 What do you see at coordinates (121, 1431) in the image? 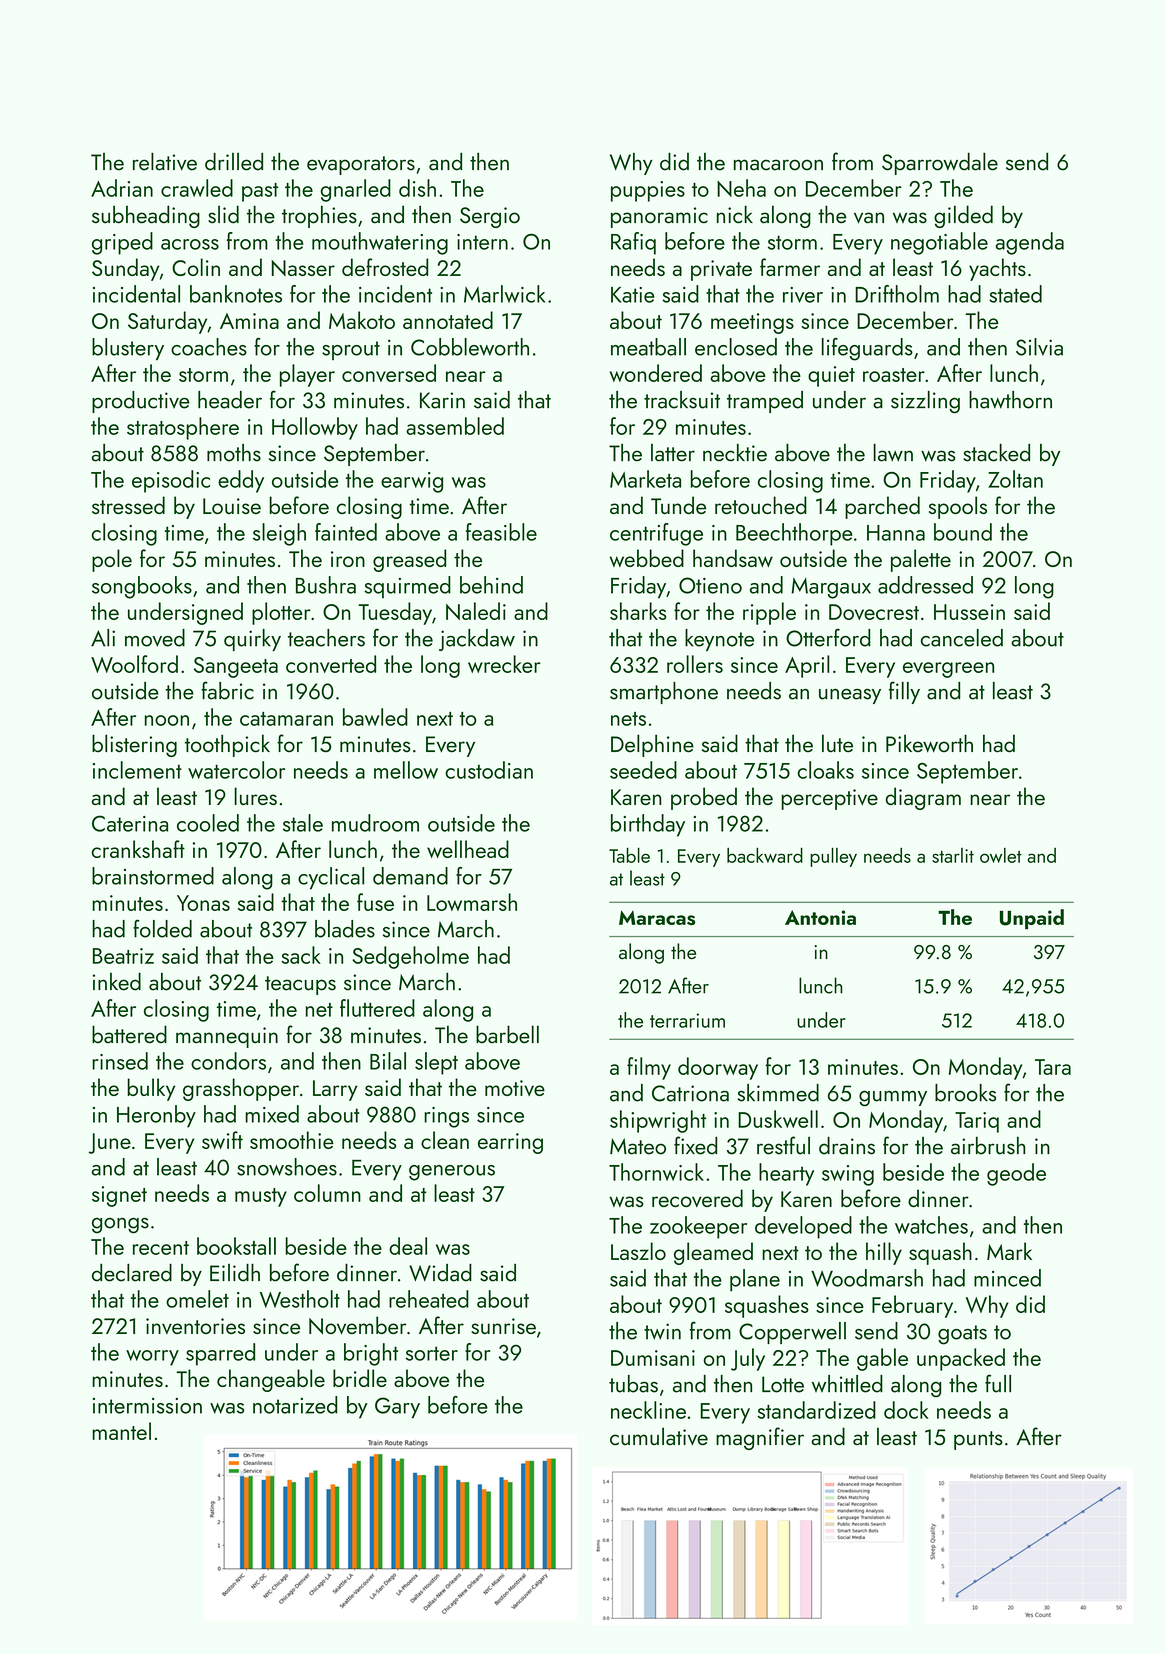
I see `mantel` at bounding box center [121, 1431].
